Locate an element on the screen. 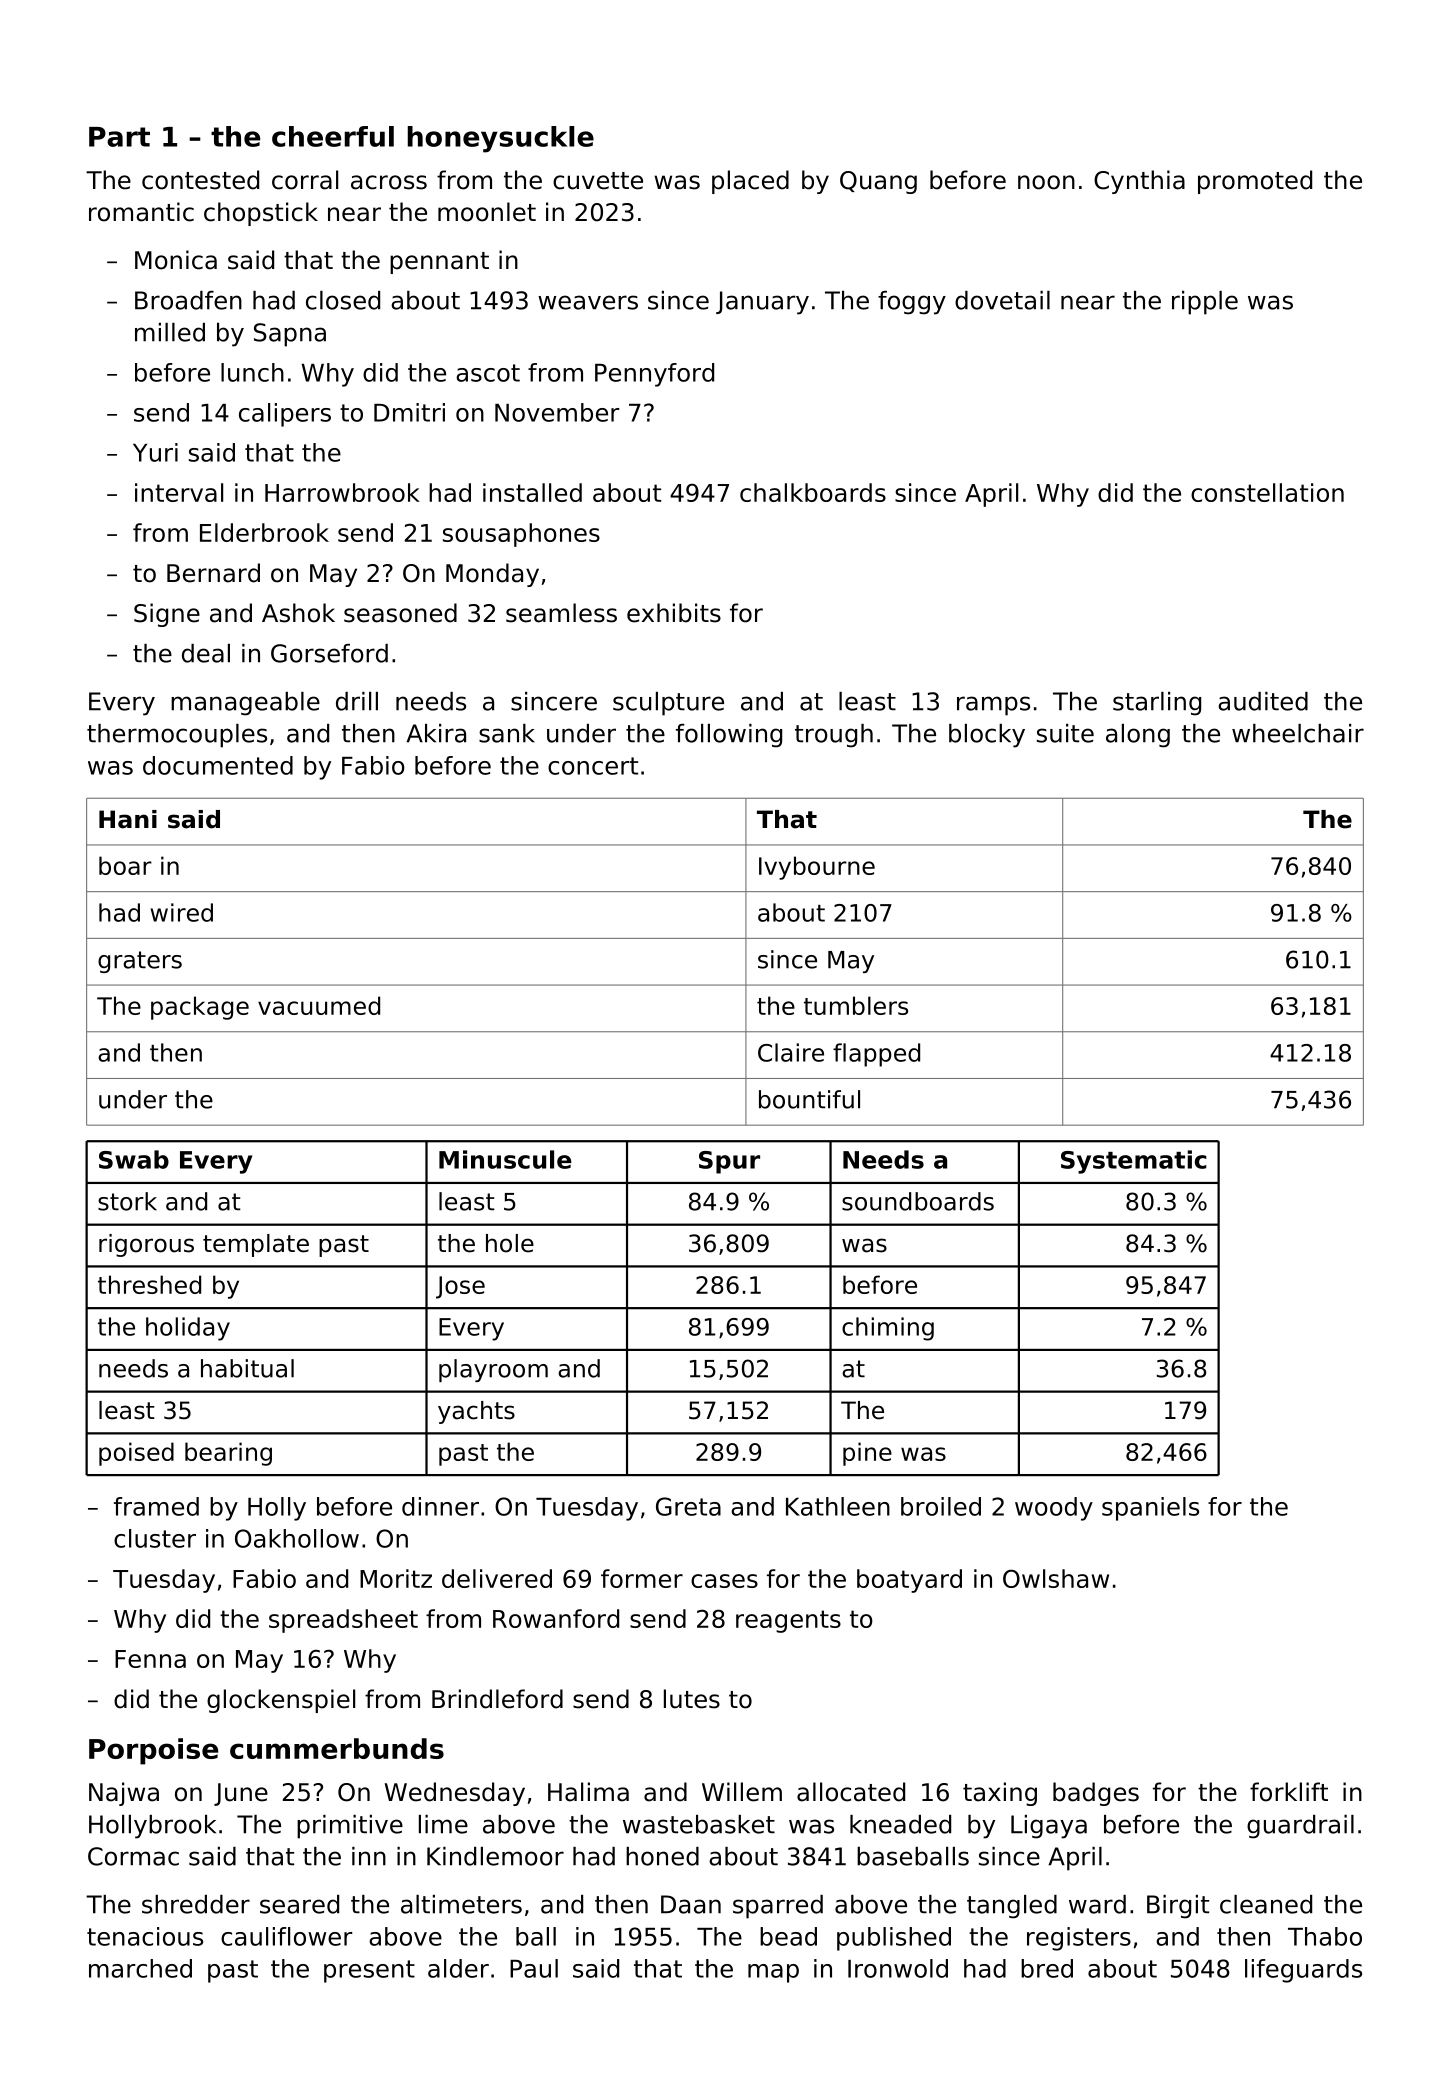  marched is located at coordinates (140, 1968).
